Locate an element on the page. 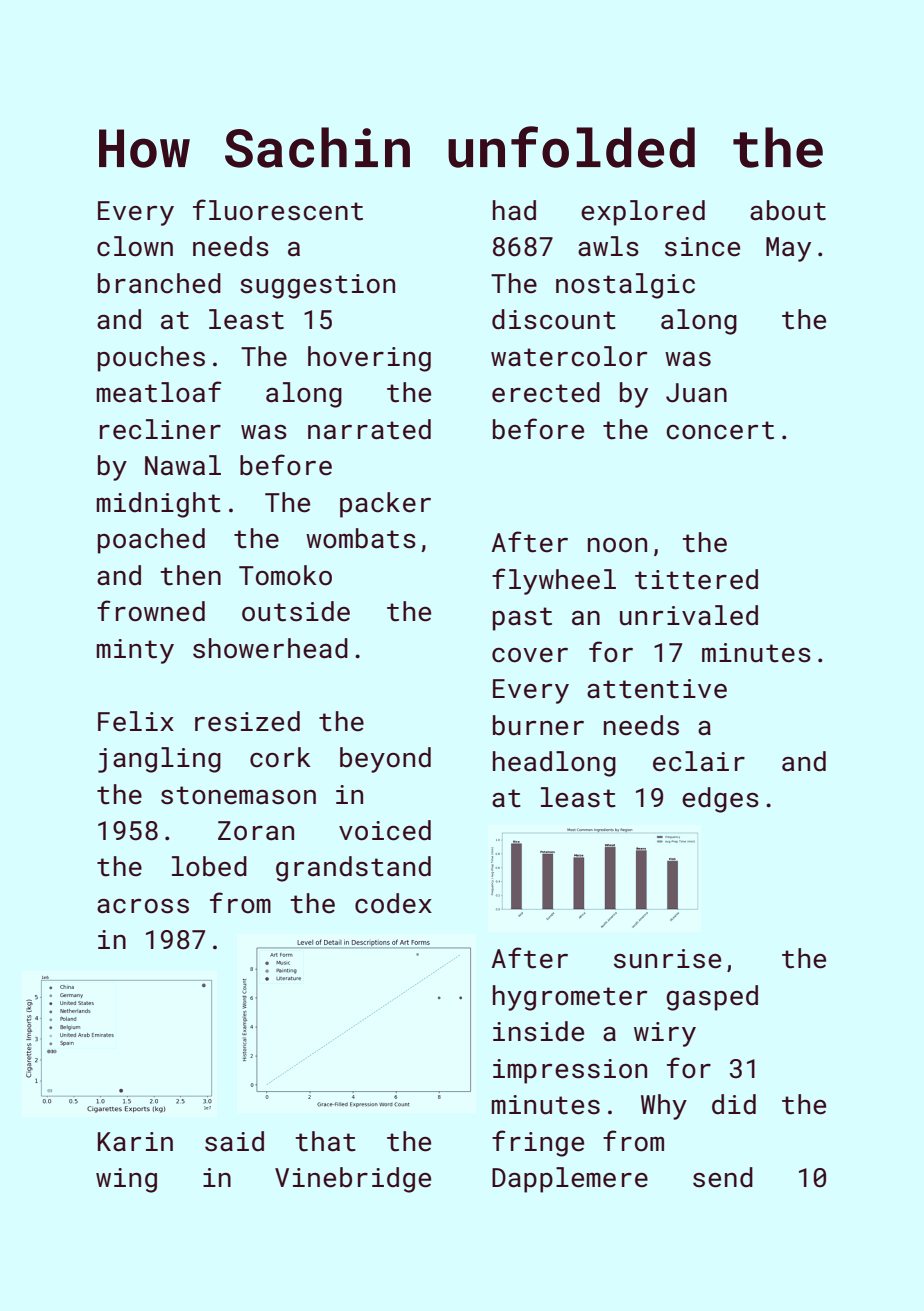 This document has height=1311, width=924. explored is located at coordinates (643, 213).
